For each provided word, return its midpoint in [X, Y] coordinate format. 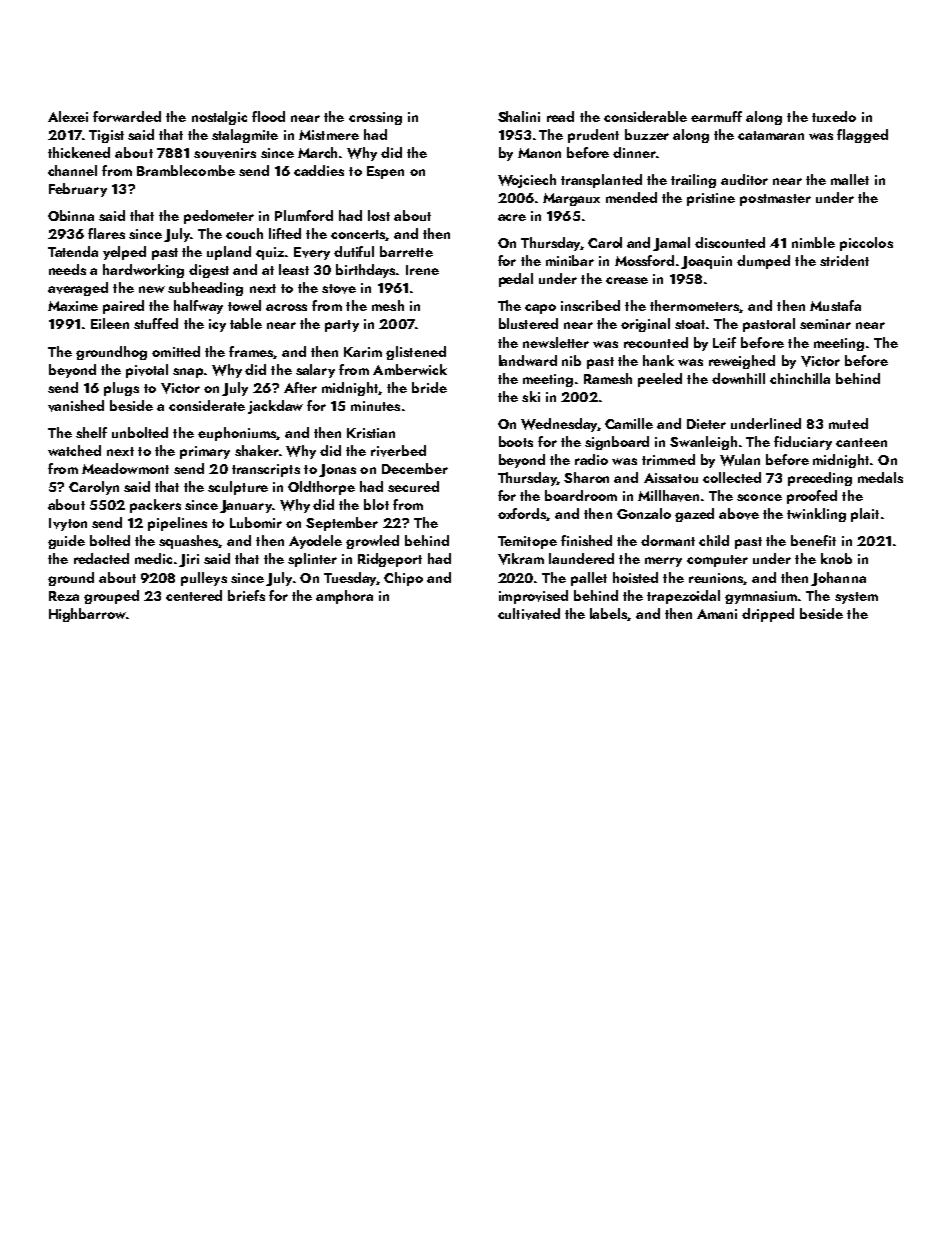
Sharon [586, 477]
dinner [634, 152]
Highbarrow [87, 615]
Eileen [110, 323]
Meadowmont [125, 468]
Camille [629, 423]
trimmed [668, 459]
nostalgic [219, 118]
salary [315, 371]
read [560, 116]
